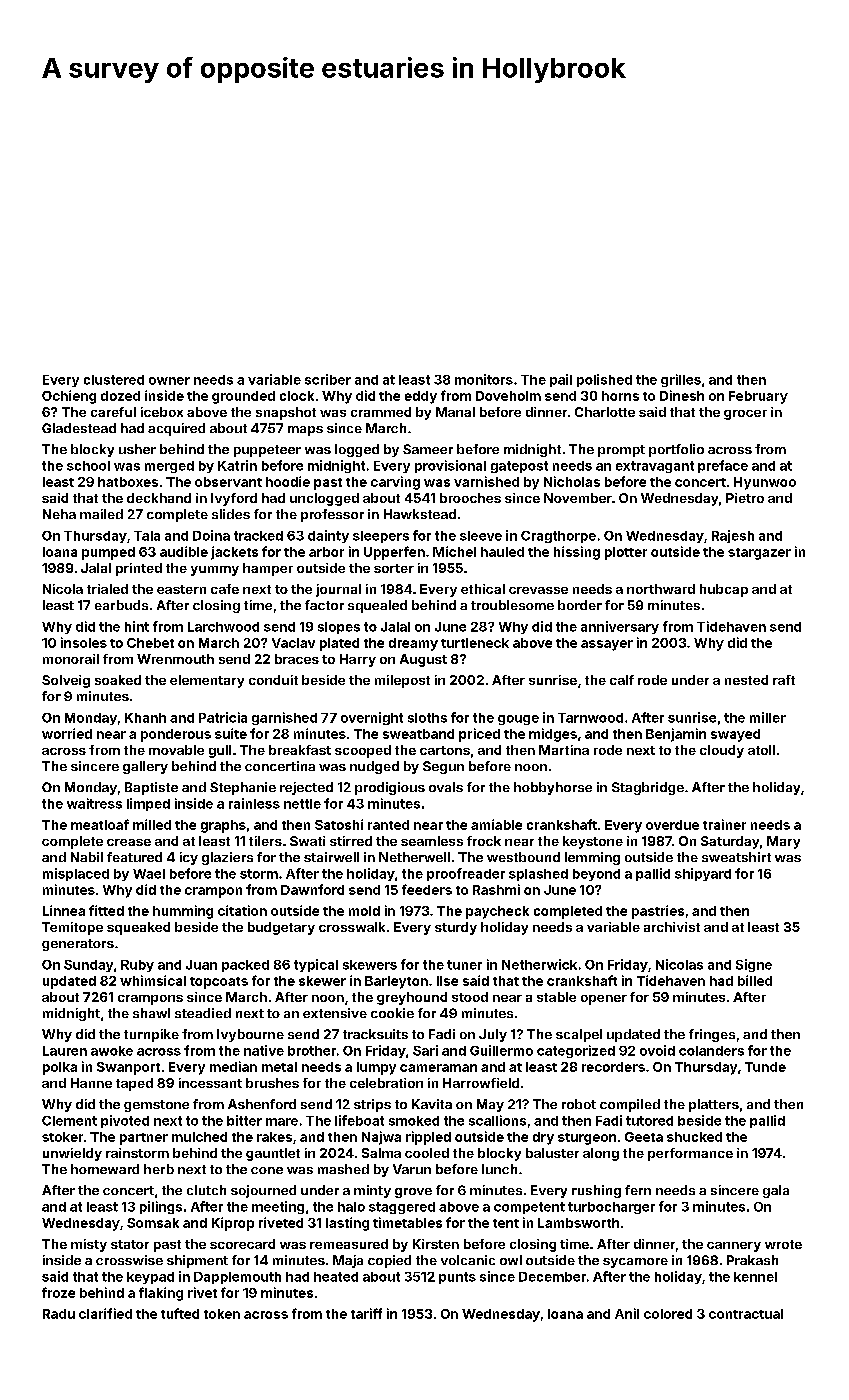 The width and height of the image is (849, 1400). Describe the element at coordinates (564, 750) in the image. I see `Martina` at that location.
